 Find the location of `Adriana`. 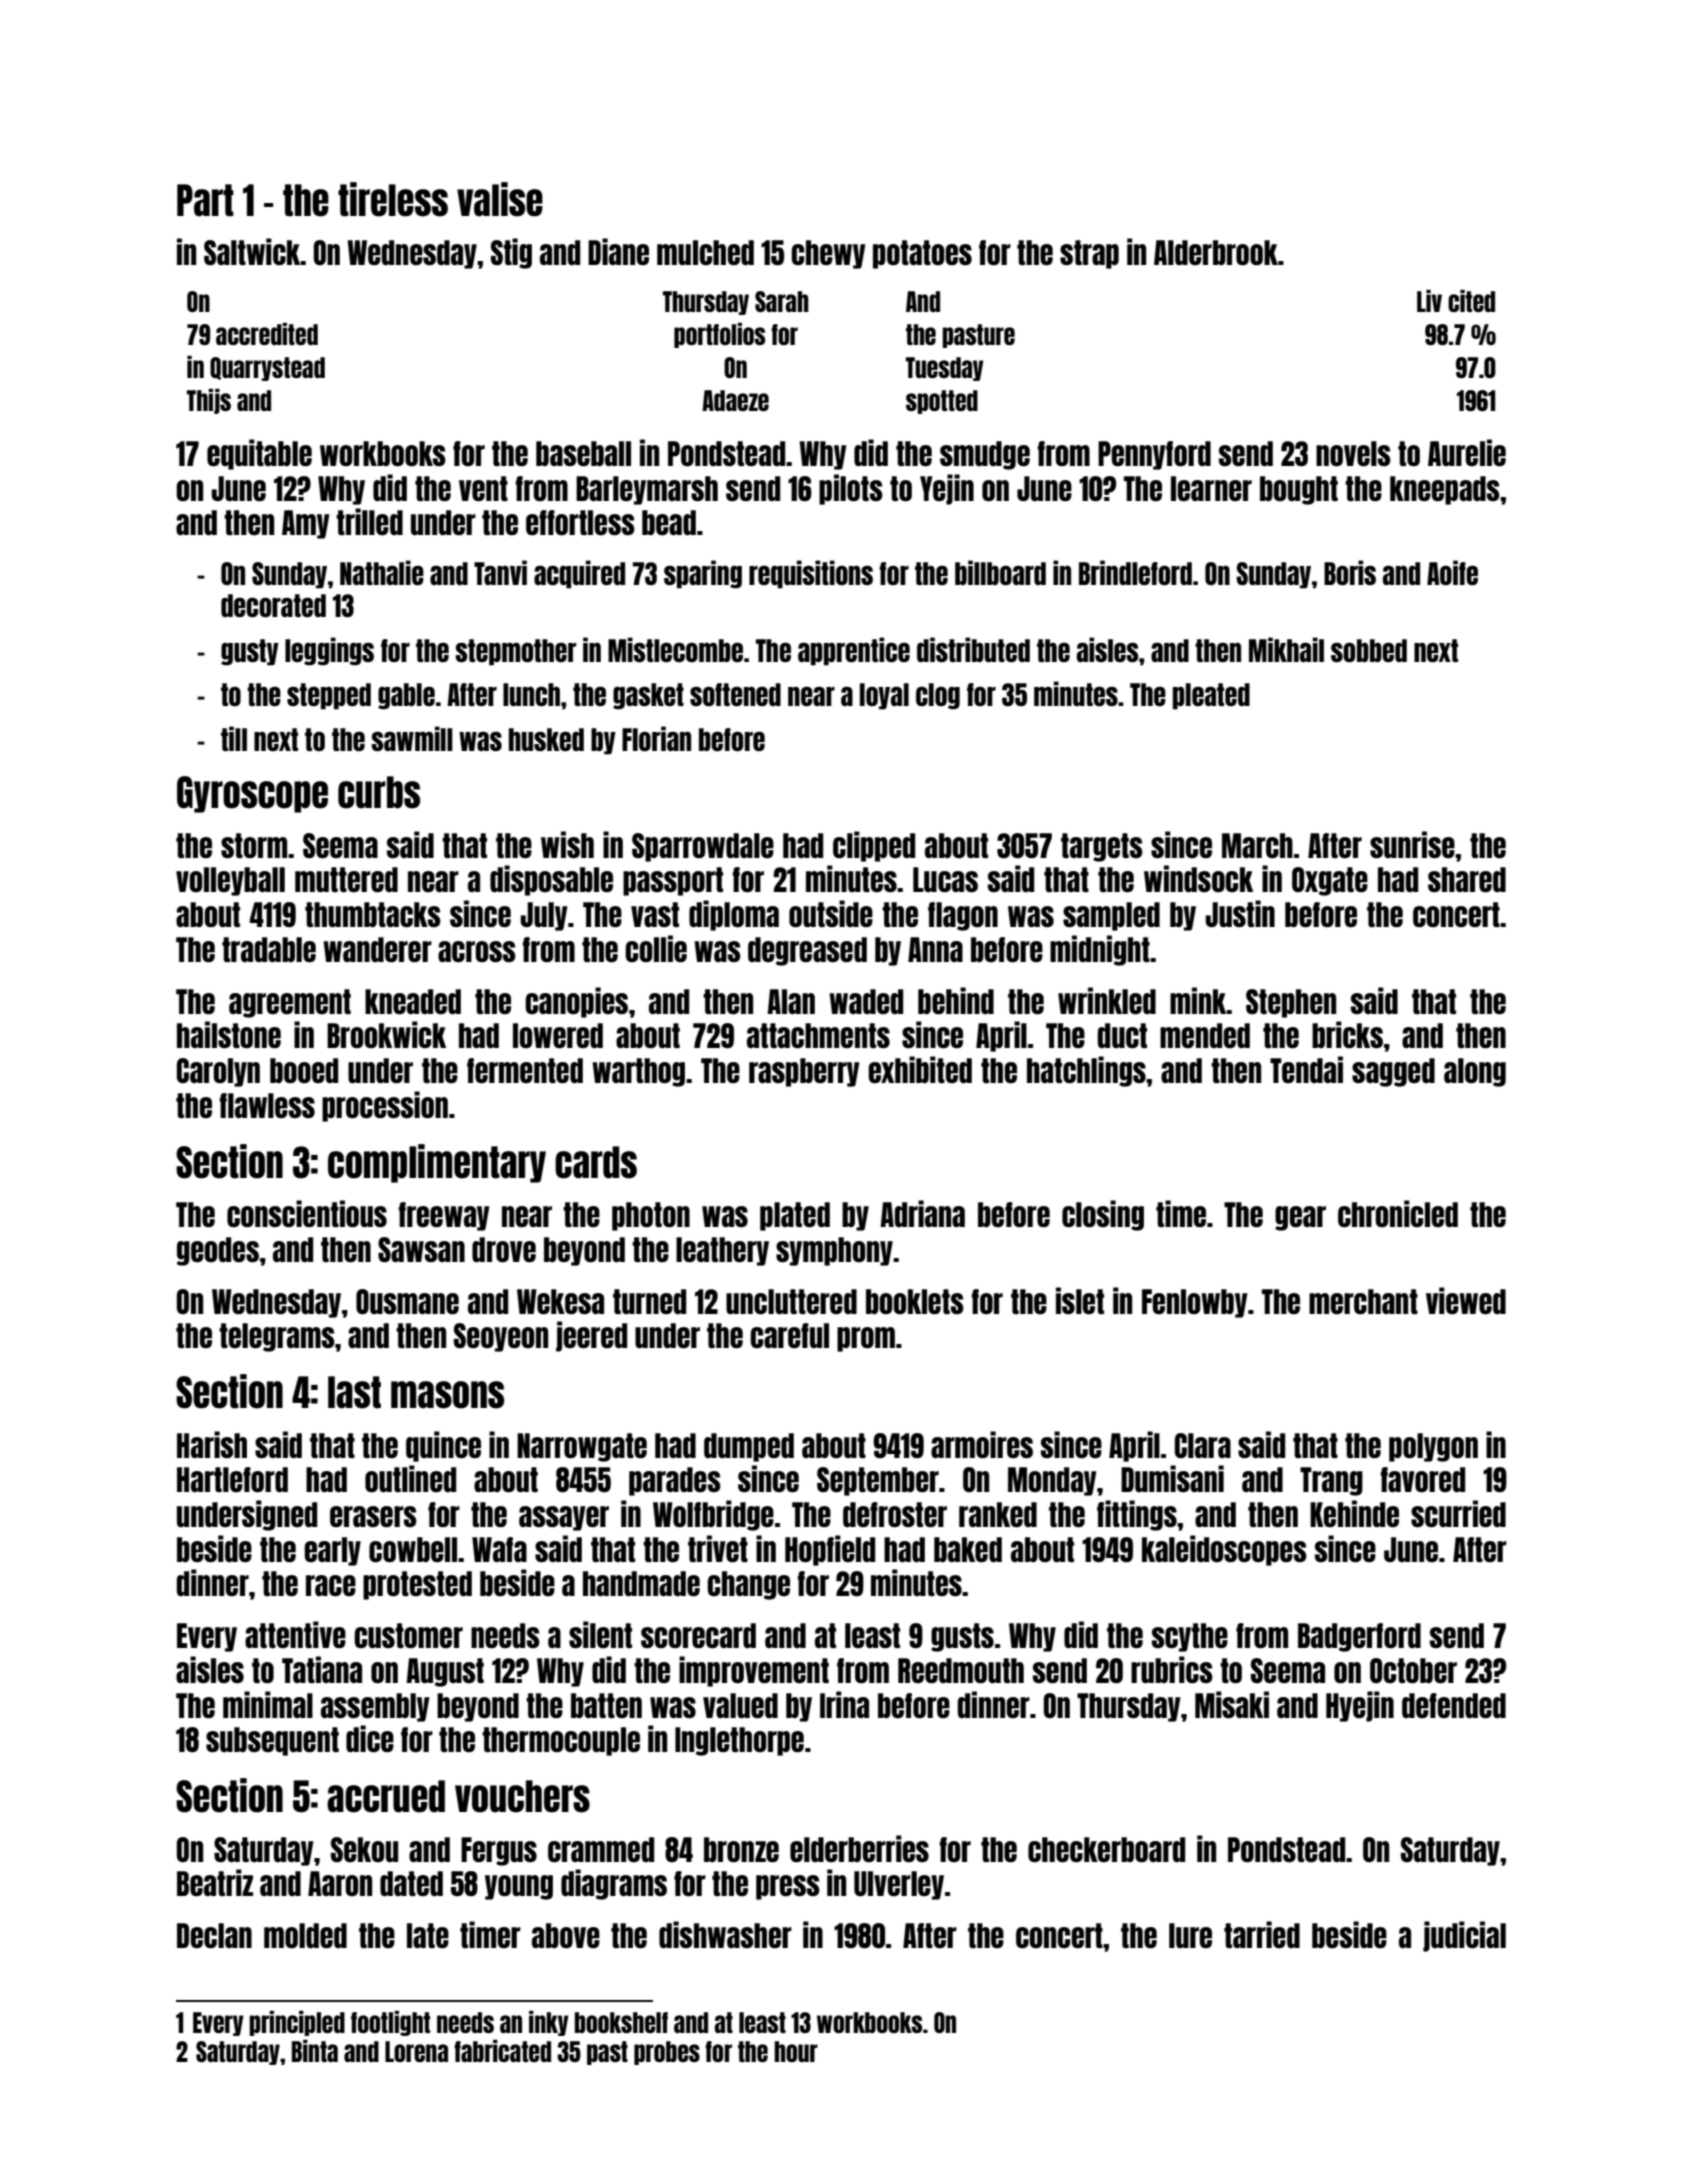

Adriana is located at coordinates (922, 1213).
